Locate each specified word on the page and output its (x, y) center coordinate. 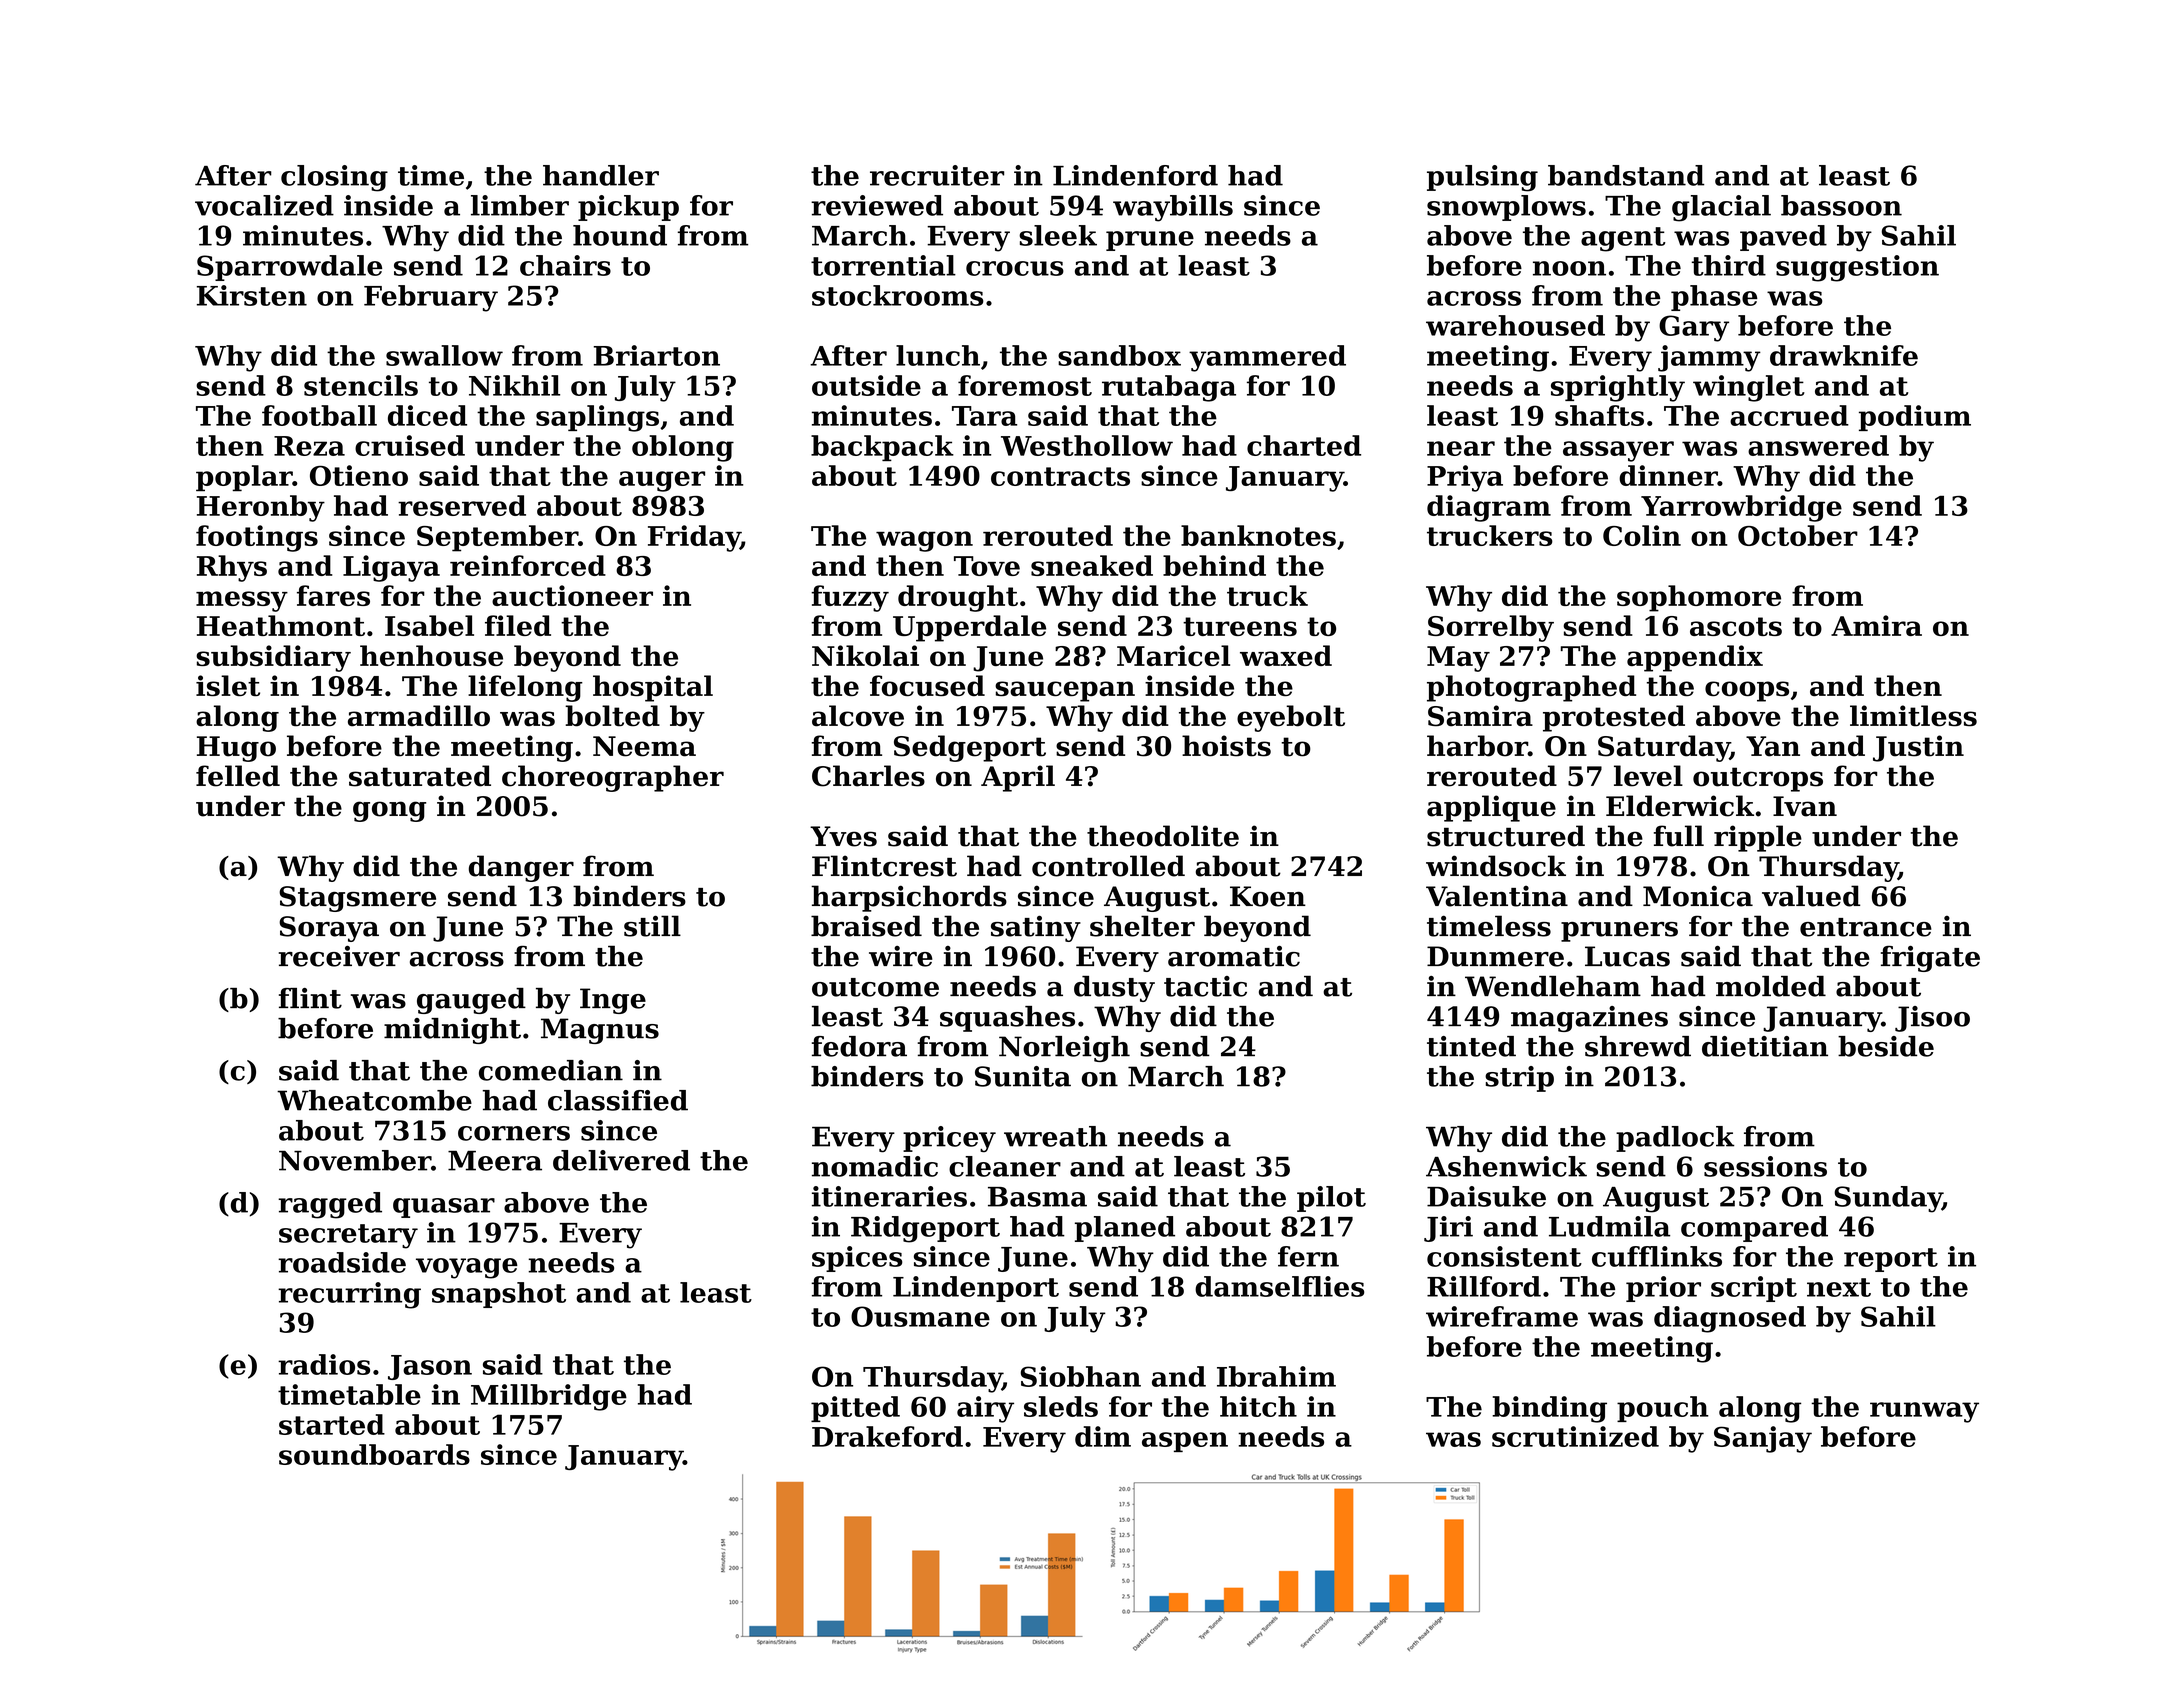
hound (620, 235)
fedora (859, 1046)
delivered (621, 1160)
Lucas (1627, 956)
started (332, 1424)
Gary (1694, 328)
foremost (1025, 385)
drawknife (1844, 355)
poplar (244, 478)
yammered (1267, 358)
